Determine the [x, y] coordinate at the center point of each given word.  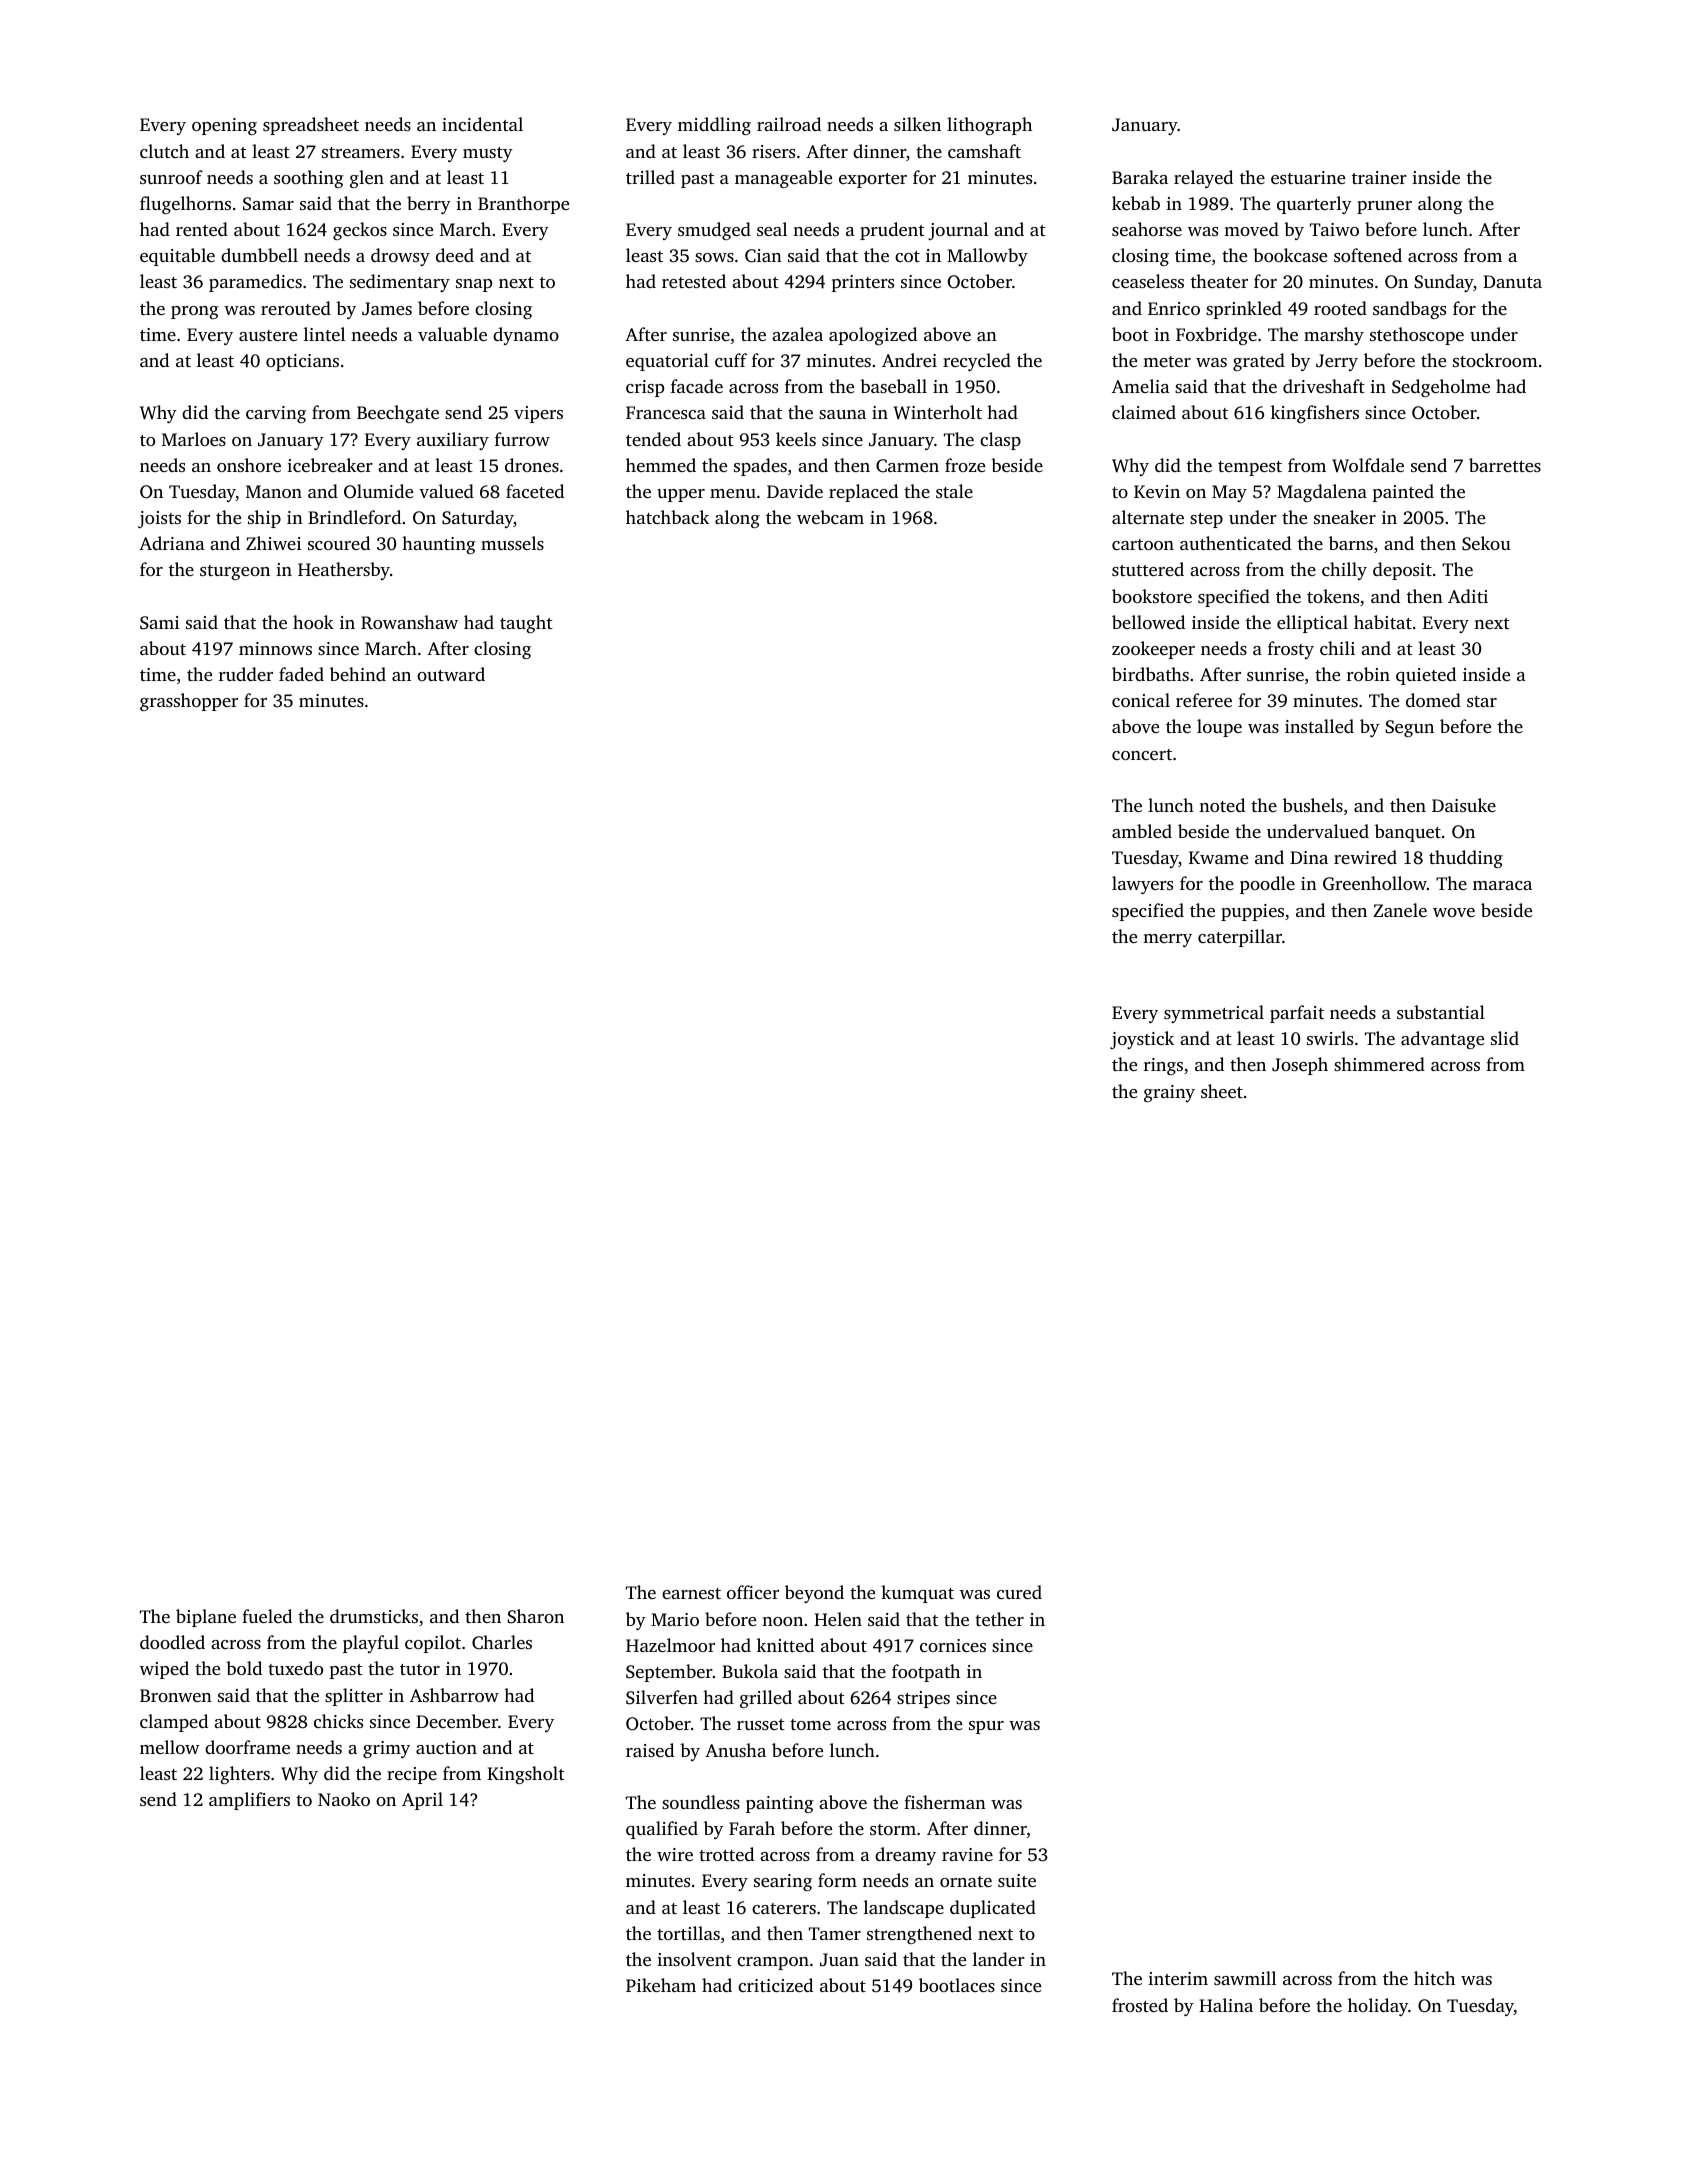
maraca [1502, 885]
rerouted [296, 308]
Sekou [1486, 543]
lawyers [1142, 885]
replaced [863, 493]
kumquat [917, 1594]
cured [1019, 1592]
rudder [246, 674]
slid [1505, 1038]
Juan [839, 1960]
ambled [1142, 831]
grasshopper [189, 702]
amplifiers [249, 1801]
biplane [206, 1618]
